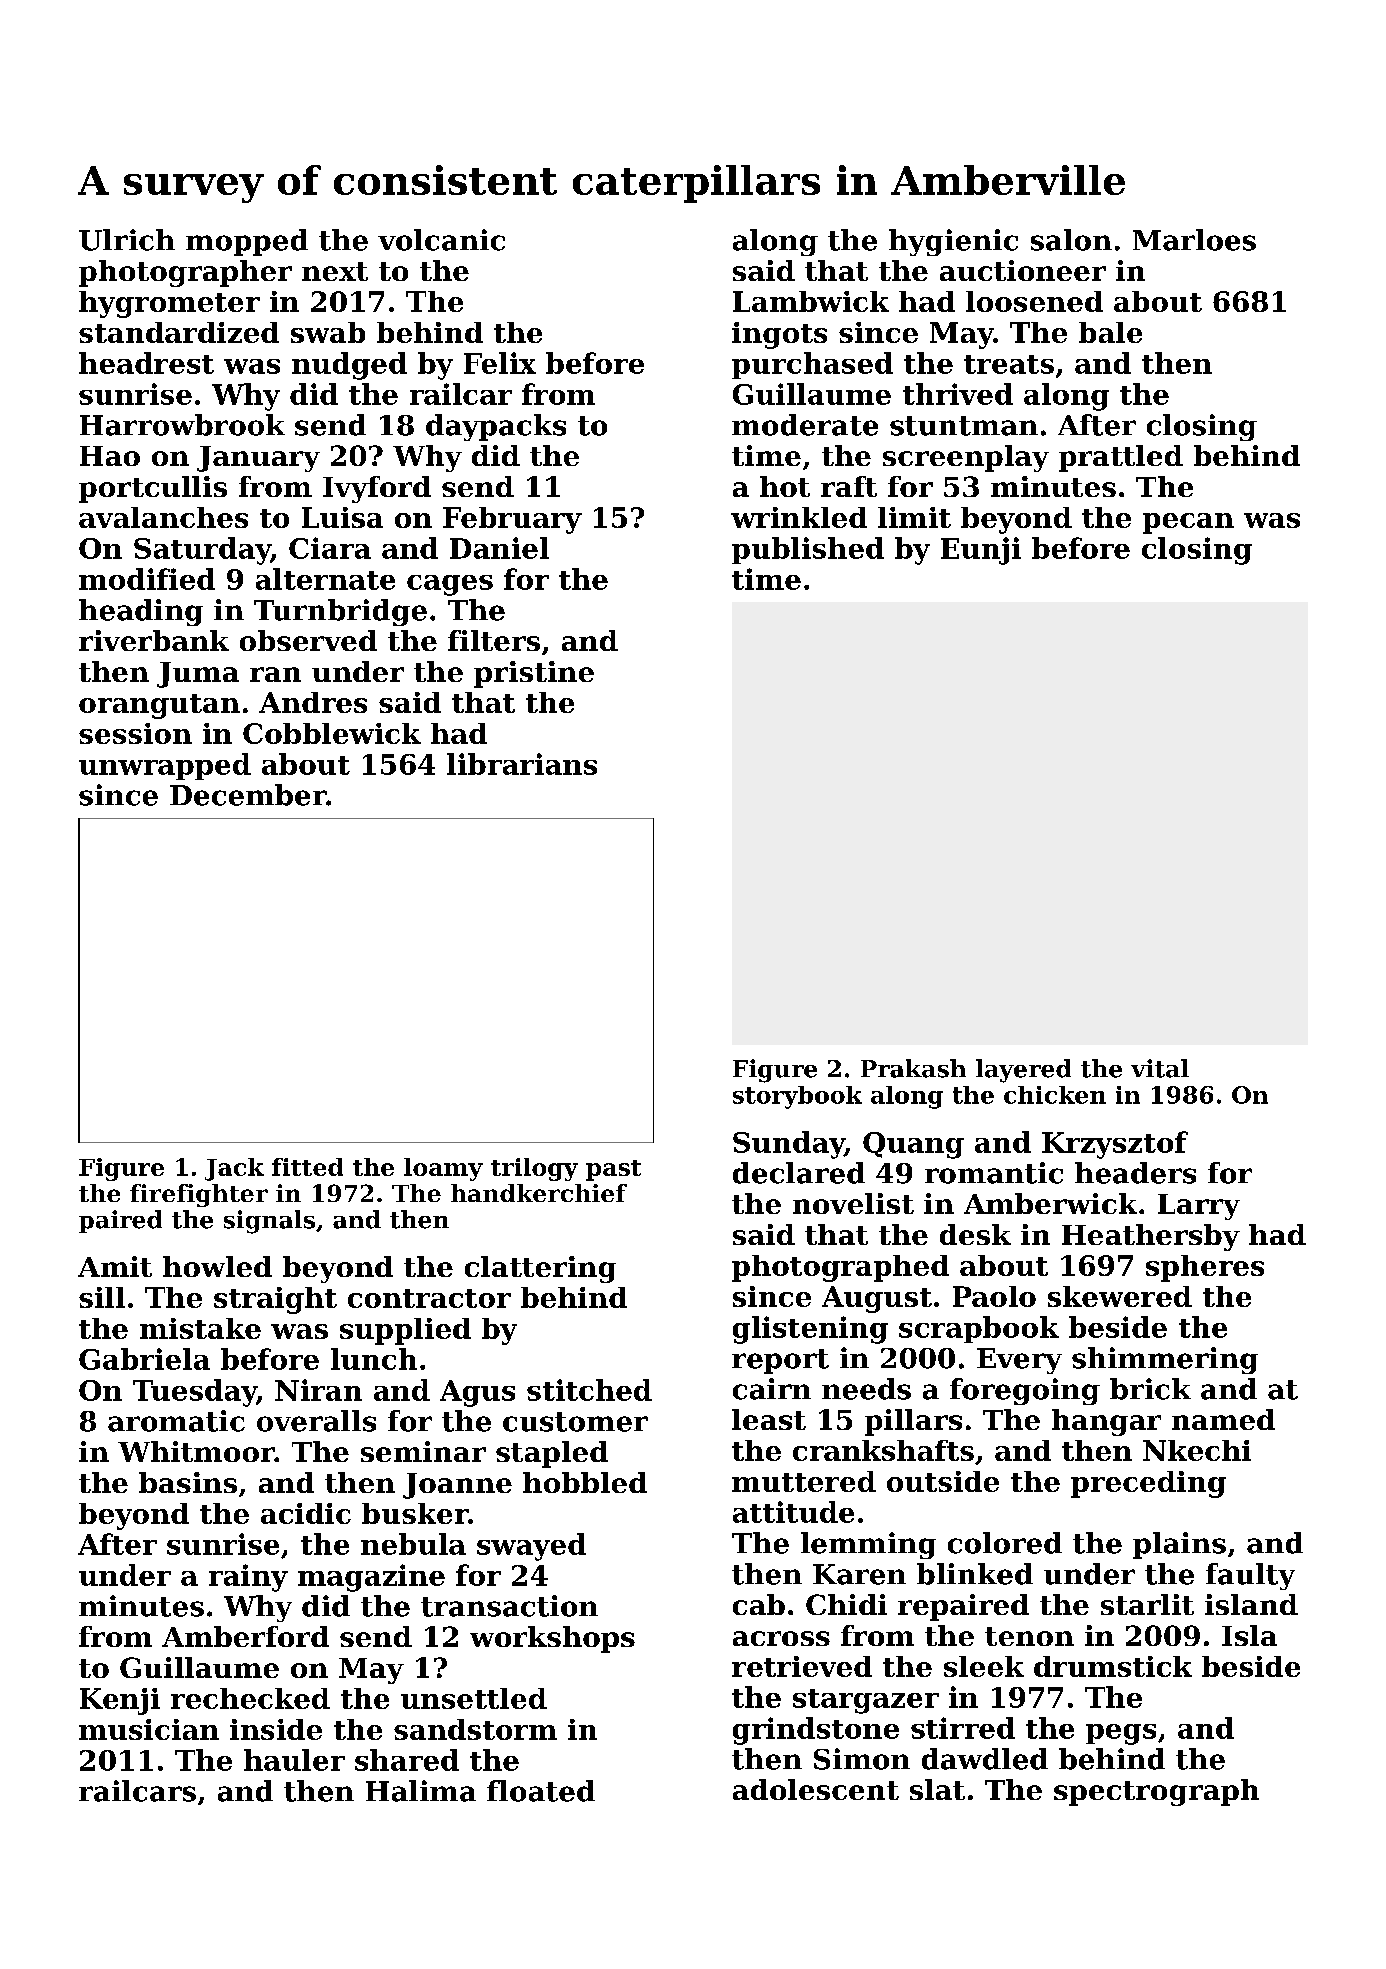 This screenshot has width=1386, height=1969. What do you see at coordinates (169, 304) in the screenshot?
I see `hygrometer` at bounding box center [169, 304].
